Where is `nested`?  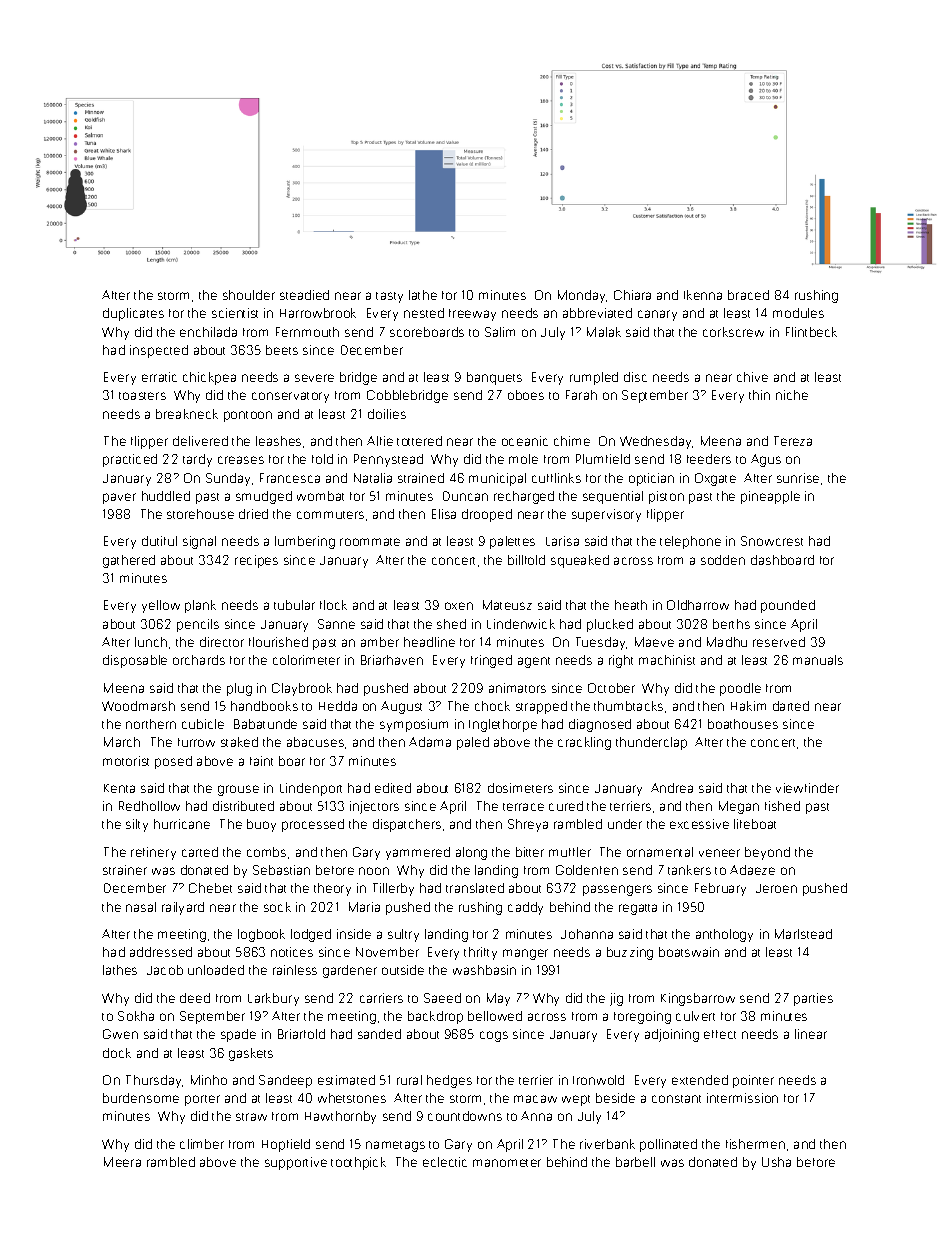
nested is located at coordinates (424, 313).
